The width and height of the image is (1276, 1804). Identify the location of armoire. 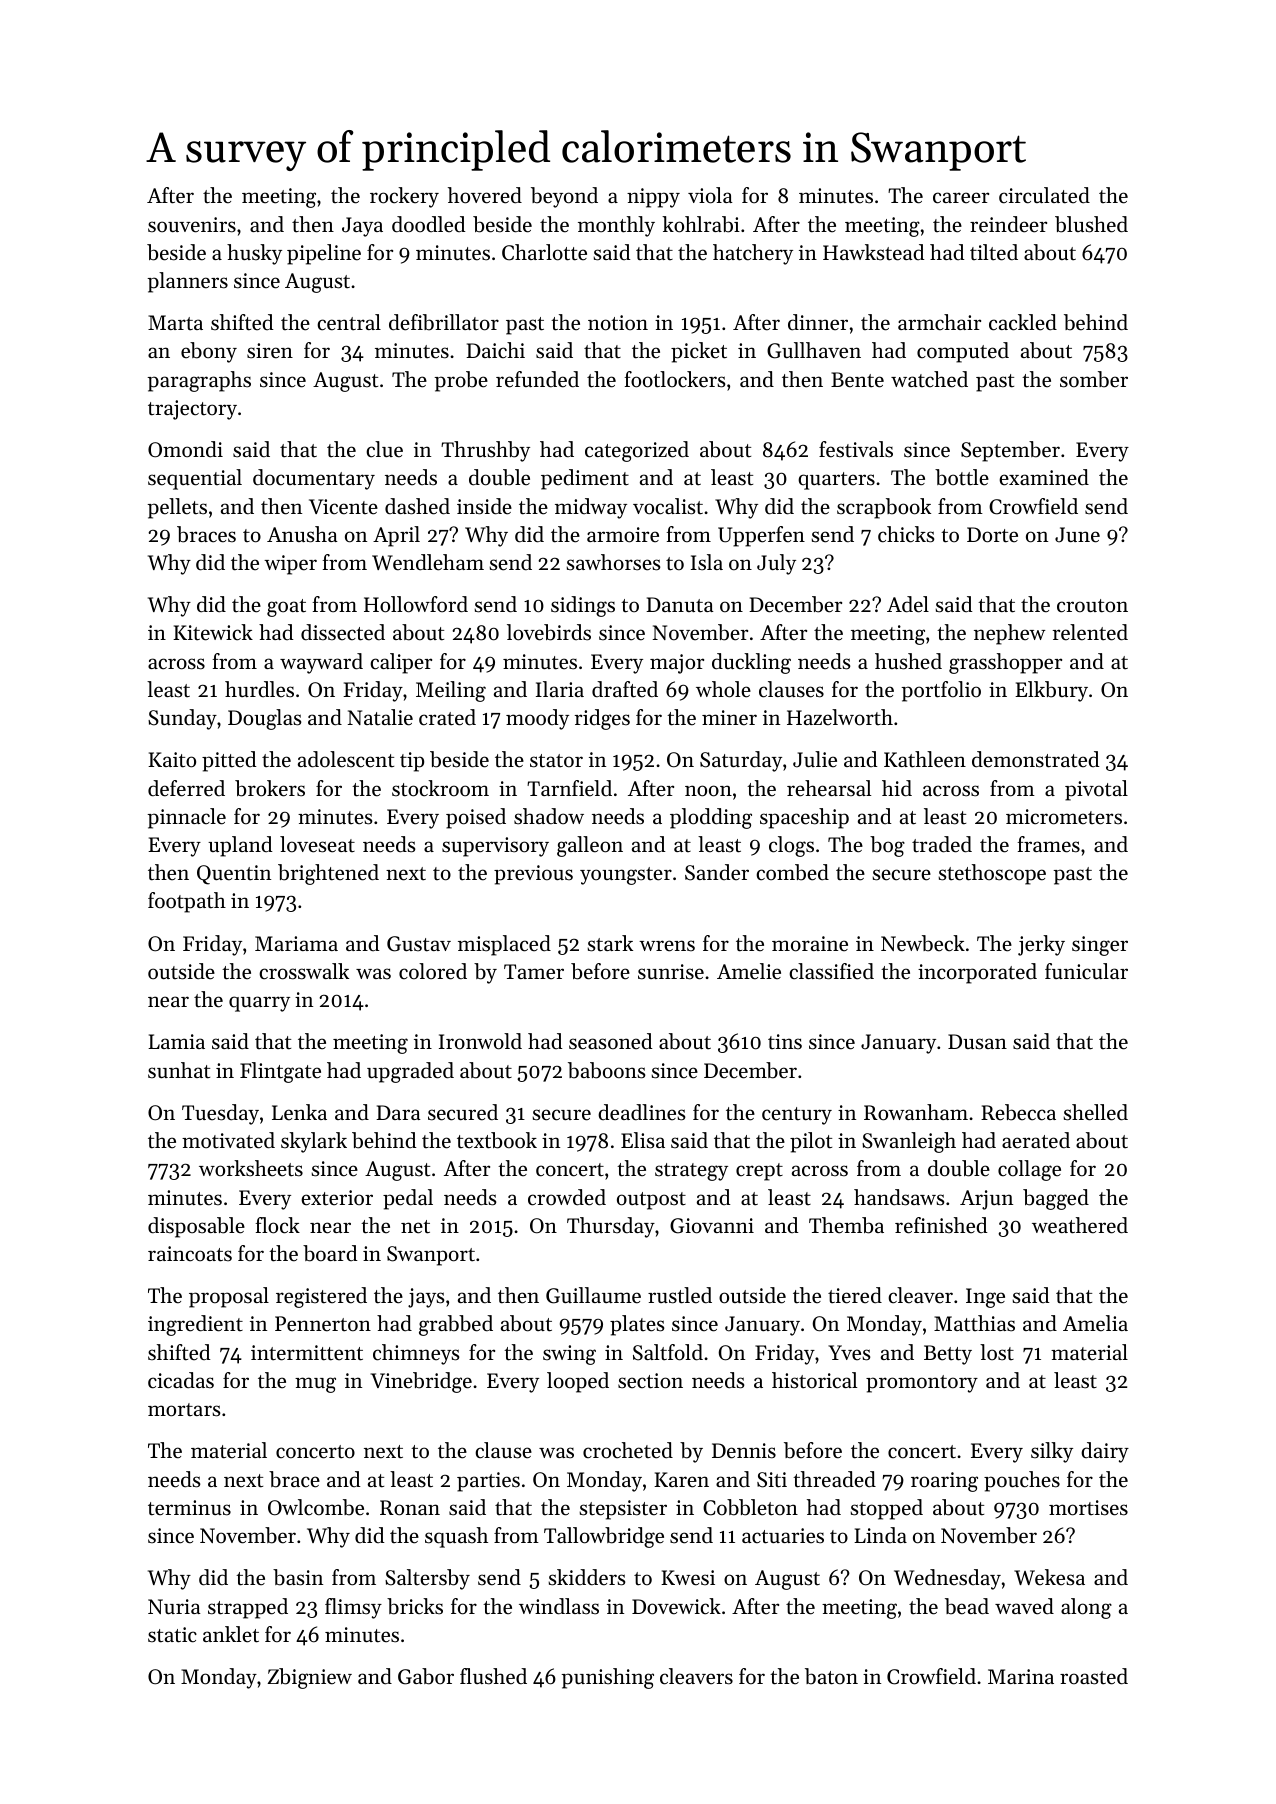
(623, 535).
